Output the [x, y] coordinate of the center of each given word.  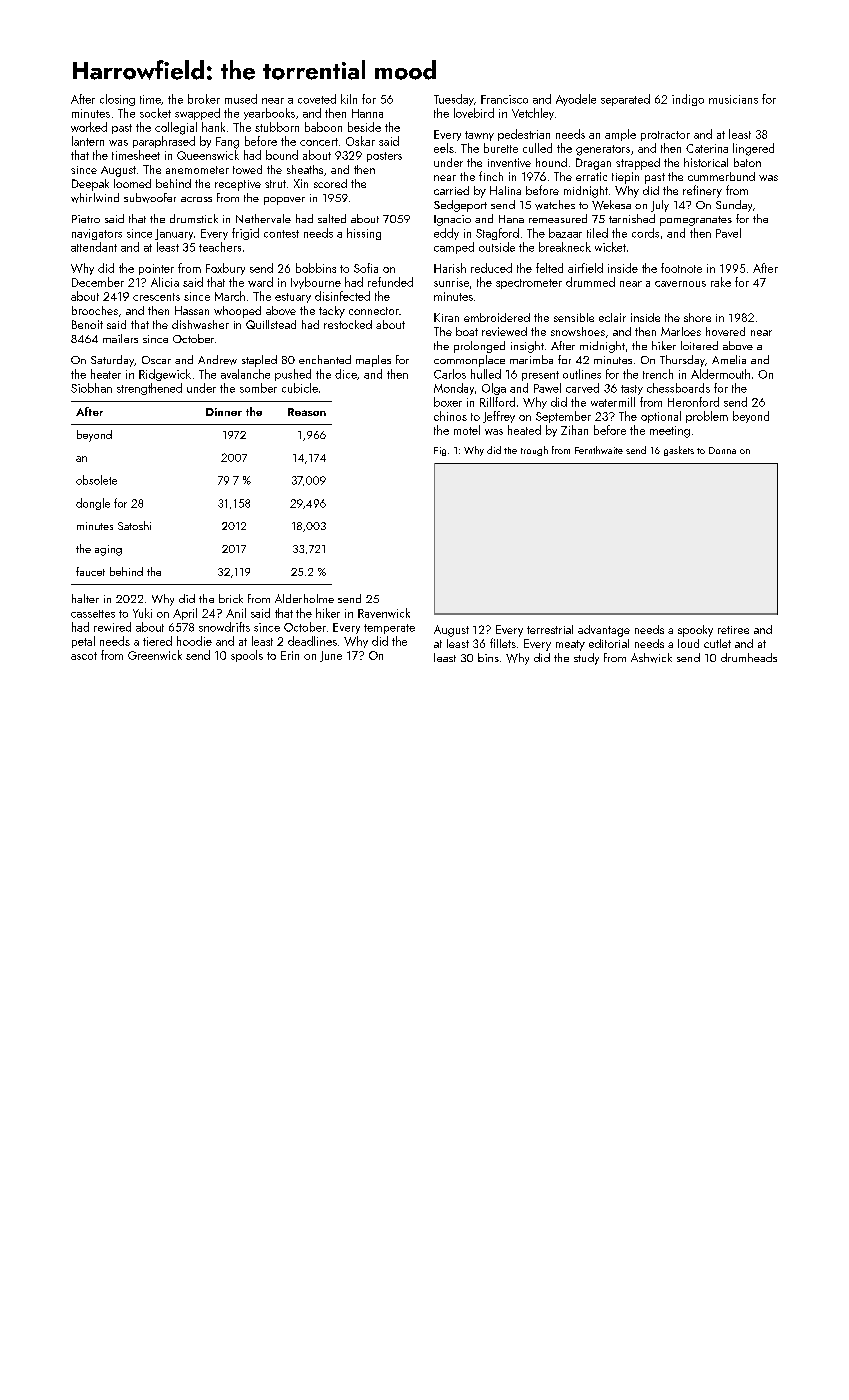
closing [117, 100]
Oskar [360, 141]
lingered [753, 149]
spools [247, 656]
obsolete [96, 480]
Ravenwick [384, 613]
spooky [695, 631]
